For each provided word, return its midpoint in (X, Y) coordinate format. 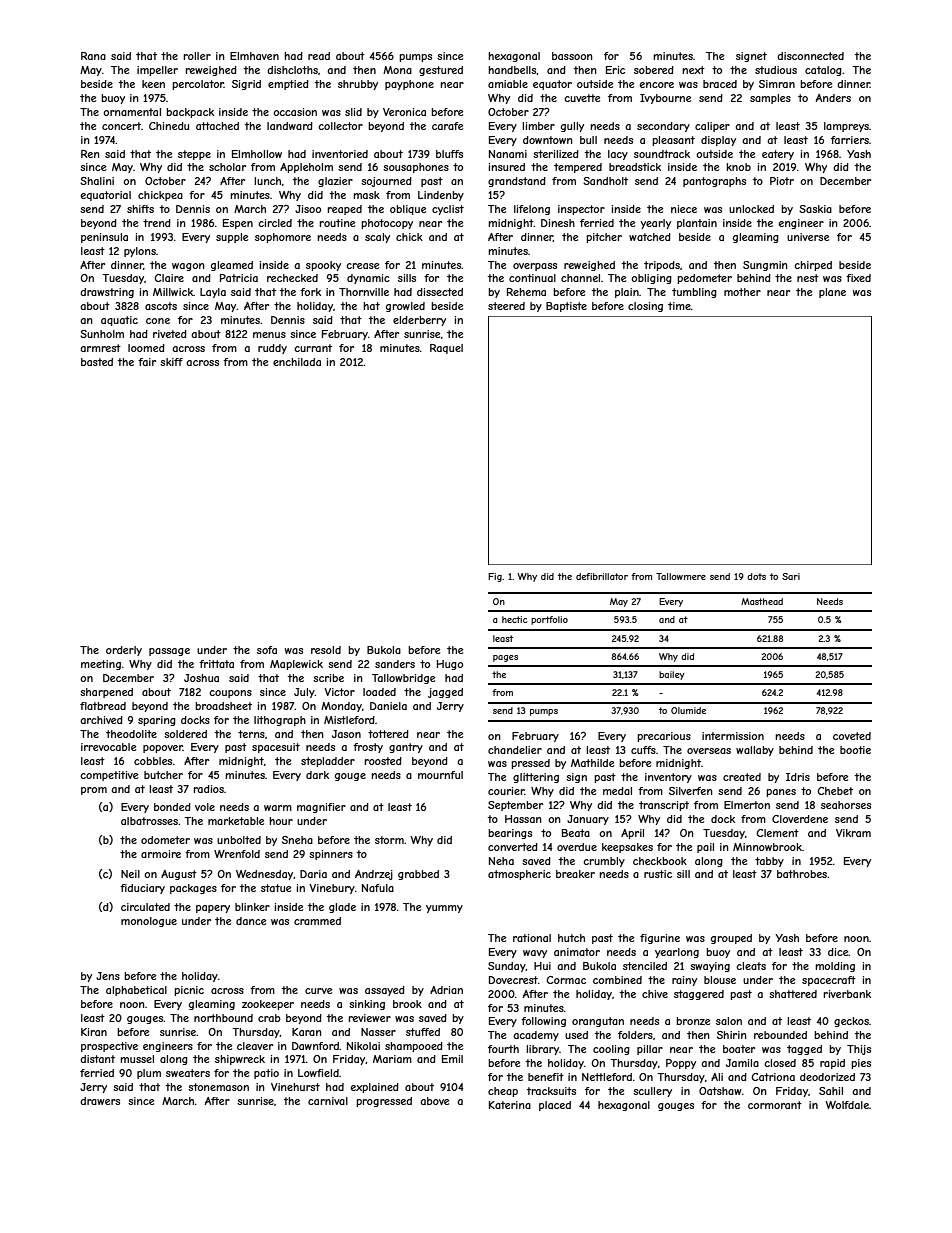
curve (318, 991)
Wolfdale (847, 1105)
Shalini (97, 181)
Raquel (446, 349)
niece (684, 209)
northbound (223, 1018)
